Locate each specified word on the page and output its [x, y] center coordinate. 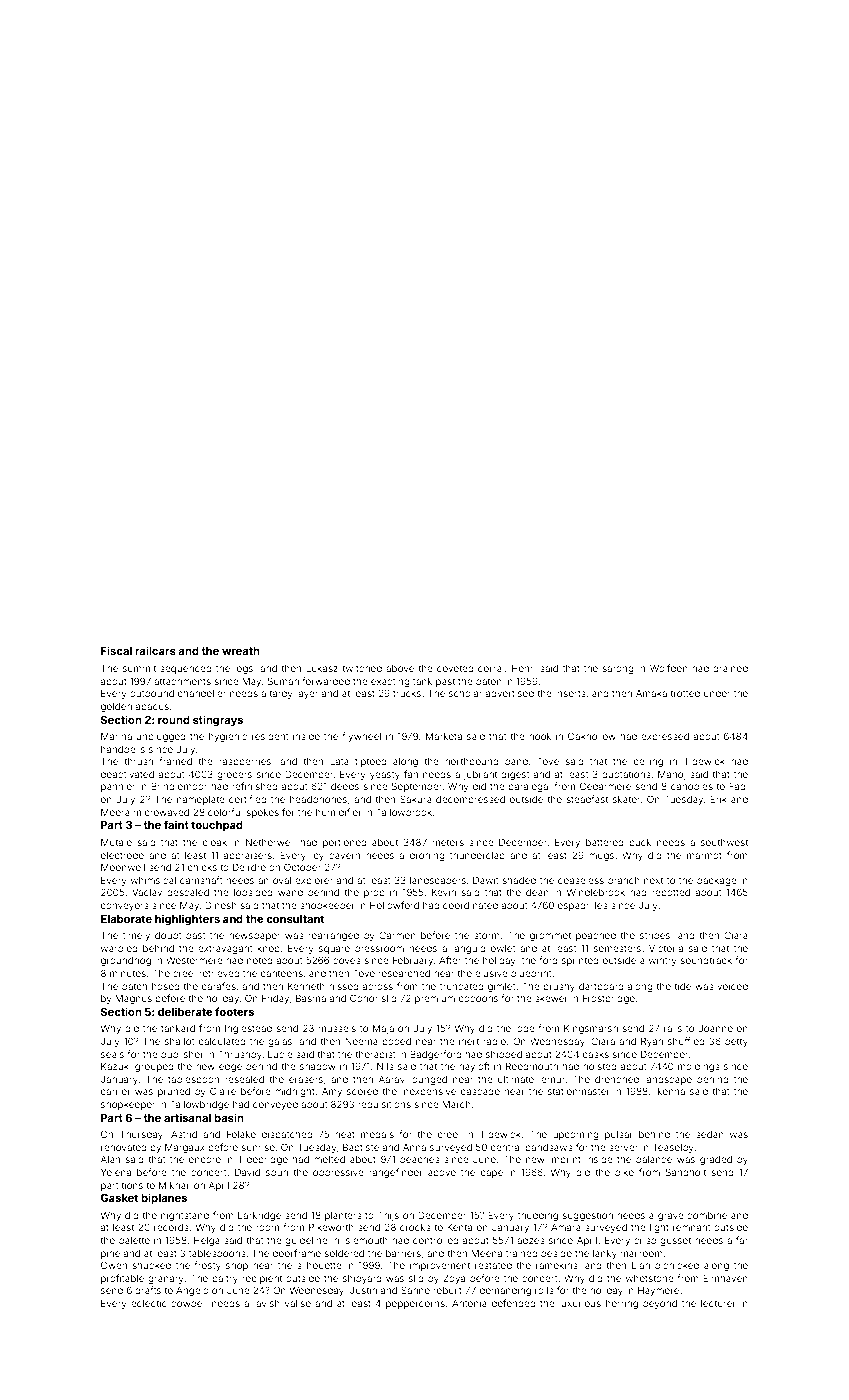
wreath [241, 651]
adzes [531, 1240]
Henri [524, 668]
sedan [710, 1134]
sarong [618, 670]
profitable [122, 1279]
